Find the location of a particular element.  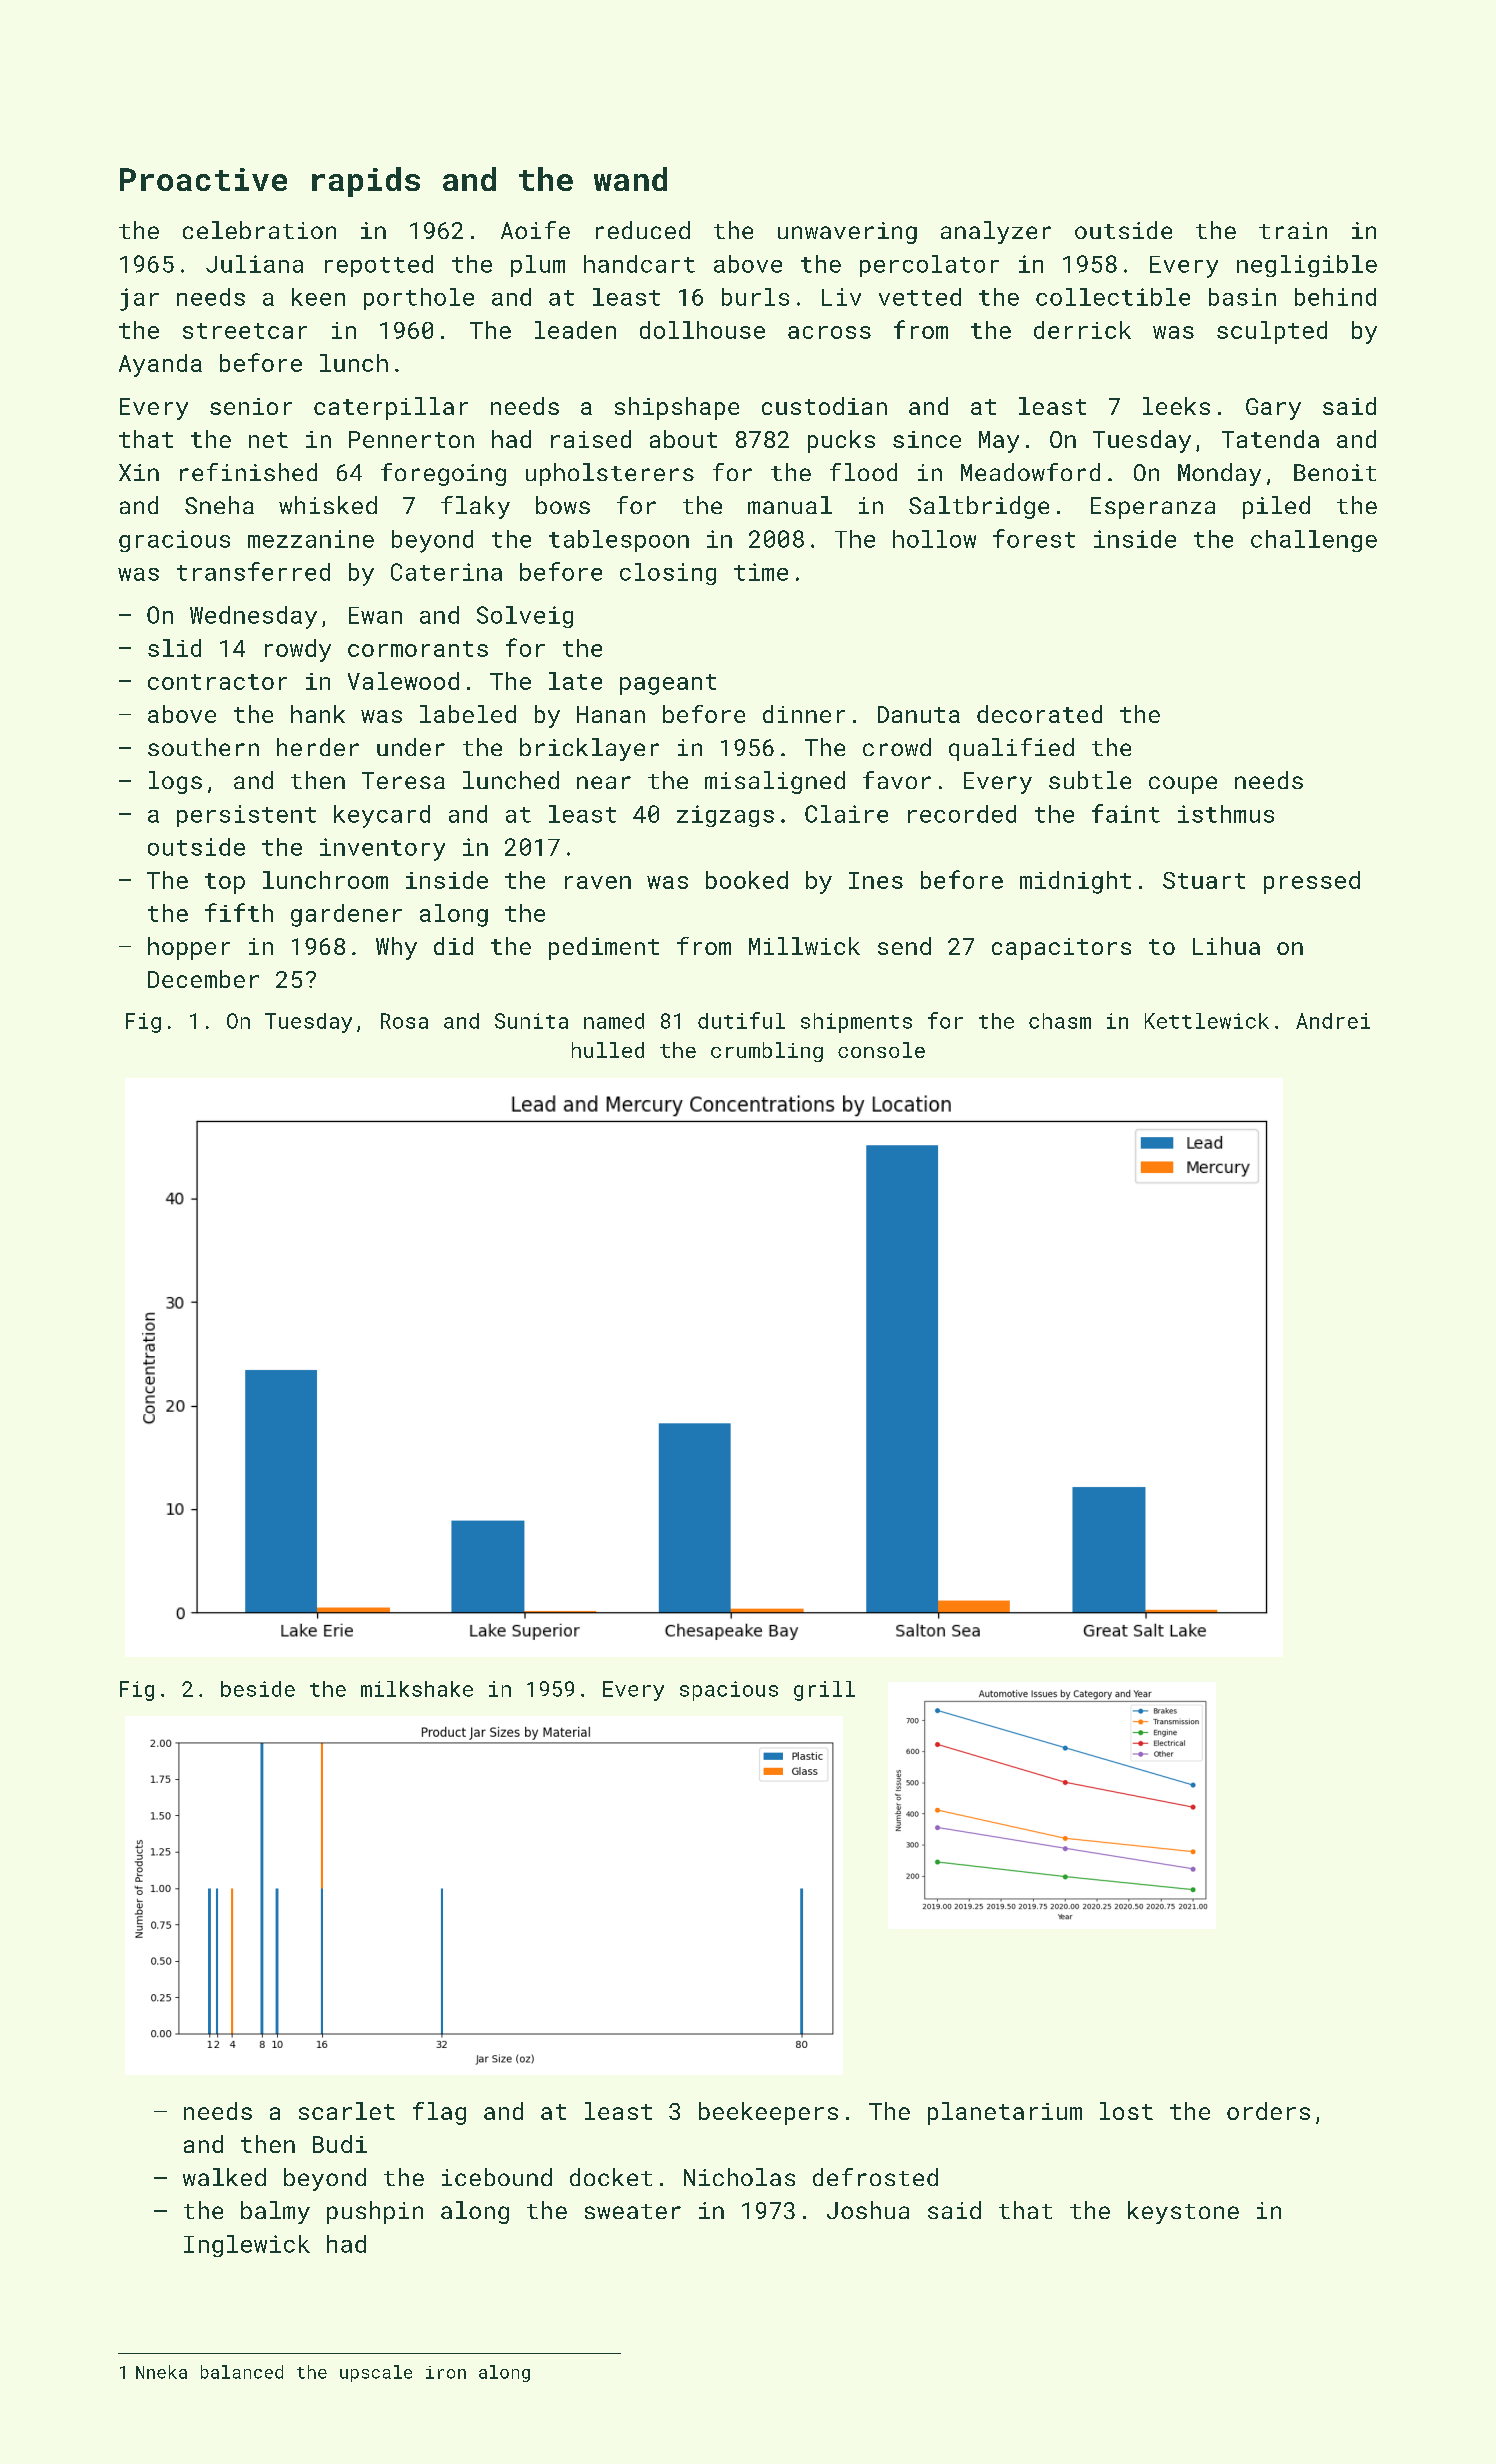

Joshua is located at coordinates (868, 2210).
